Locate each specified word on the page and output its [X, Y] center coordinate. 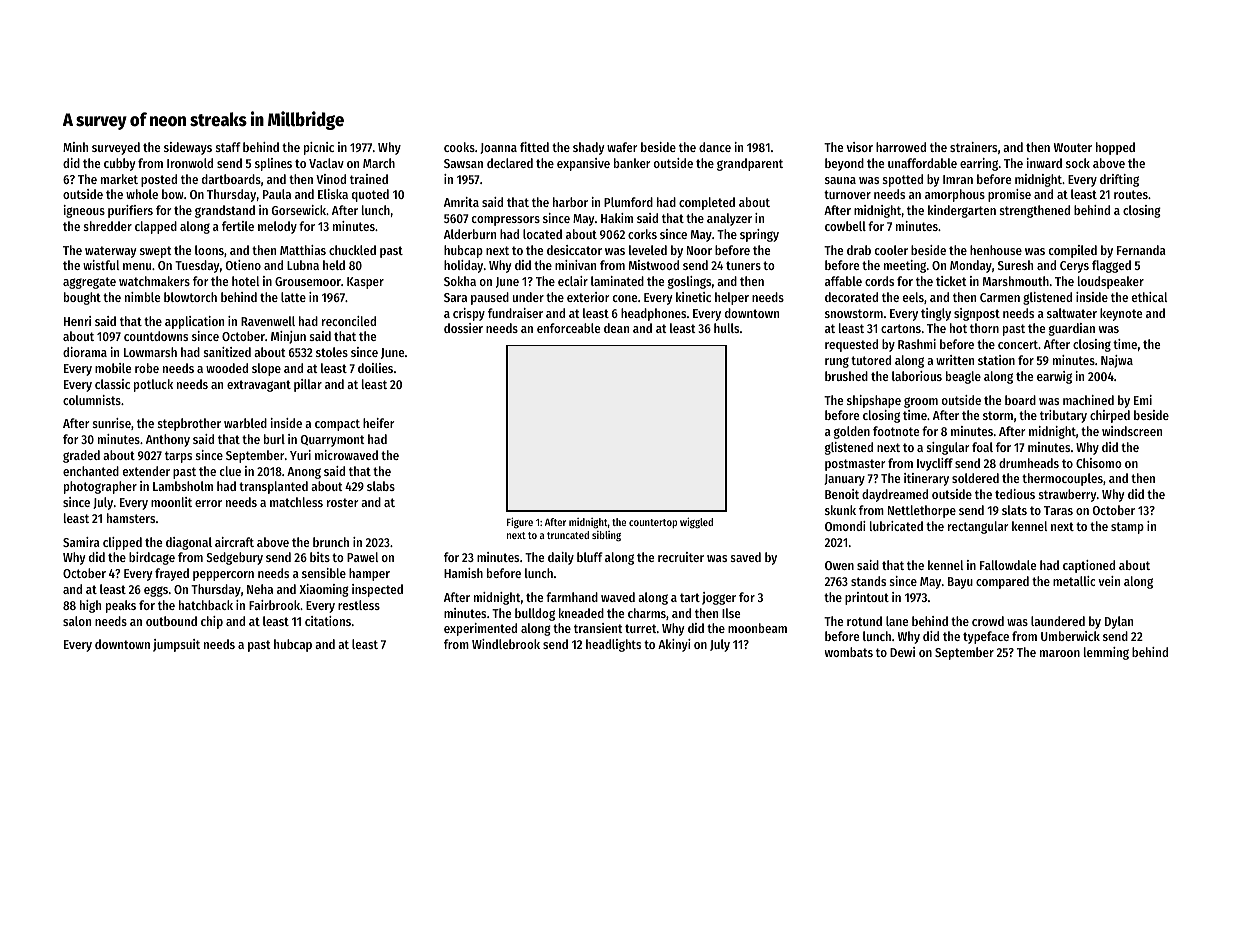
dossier [463, 328]
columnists [92, 400]
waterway [111, 252]
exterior [588, 297]
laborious [917, 376]
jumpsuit [176, 645]
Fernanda [1141, 250]
